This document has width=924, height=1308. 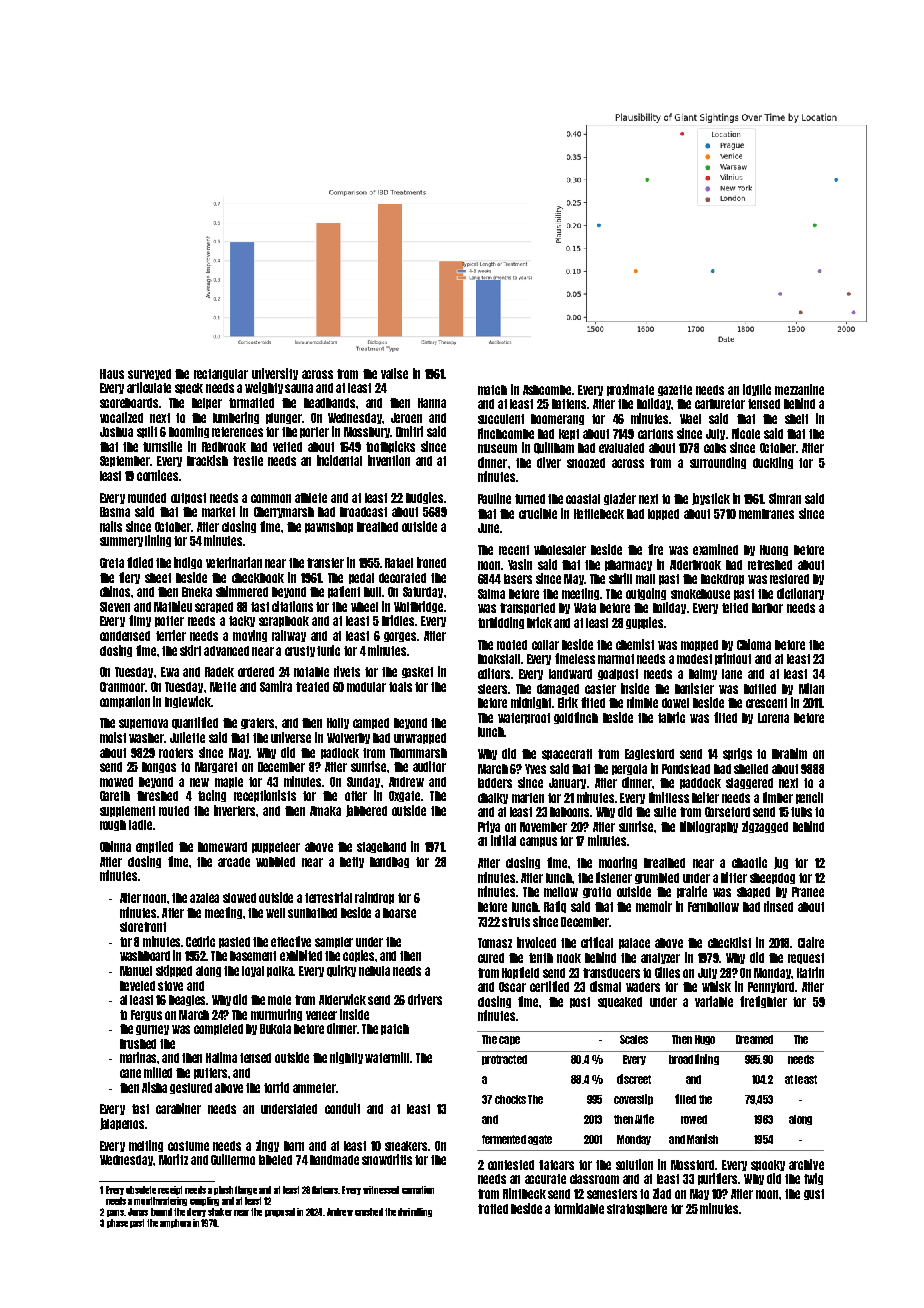 What do you see at coordinates (149, 374) in the document?
I see `surveyed` at bounding box center [149, 374].
